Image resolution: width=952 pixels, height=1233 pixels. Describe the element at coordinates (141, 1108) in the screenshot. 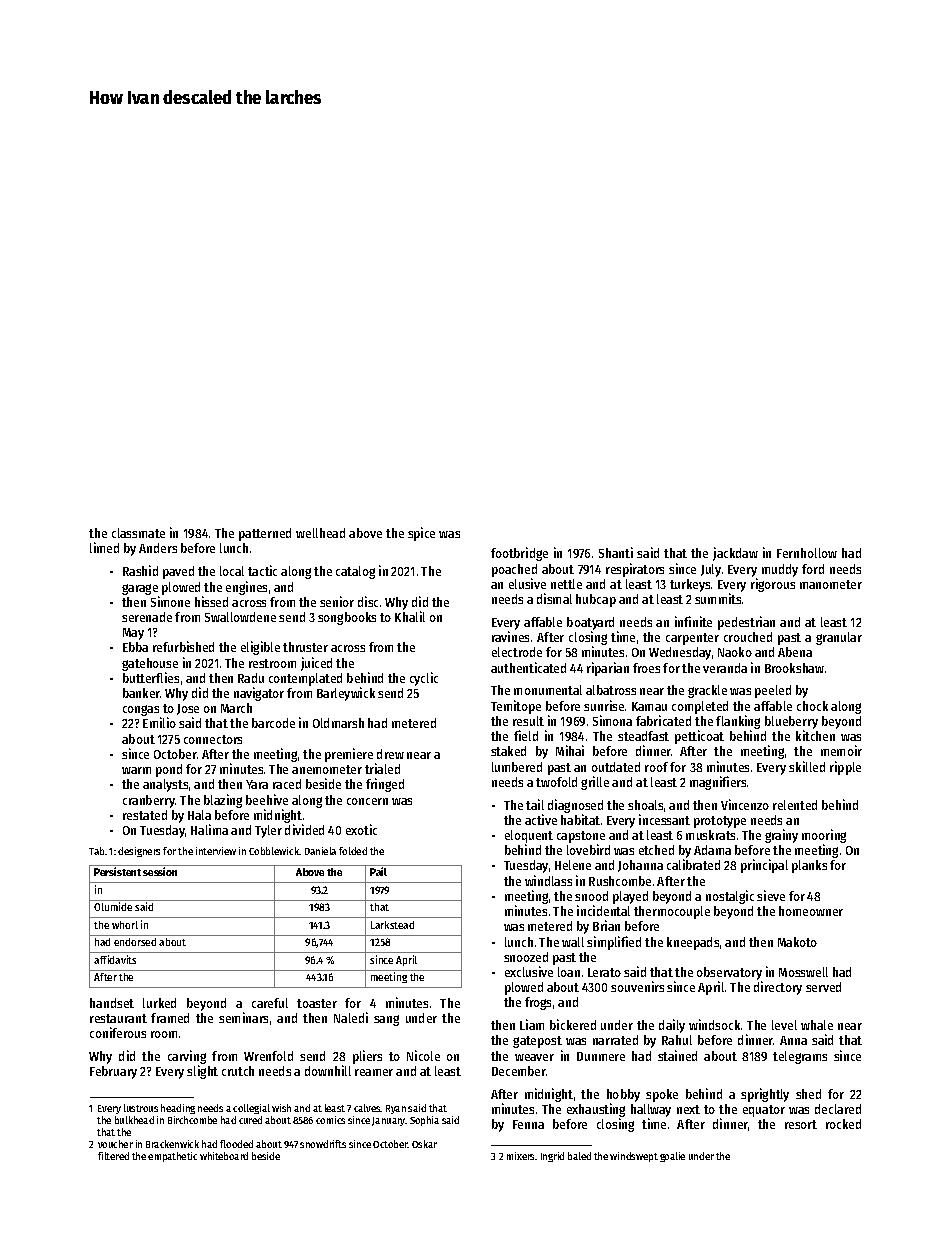

I see `lustrous` at that location.
